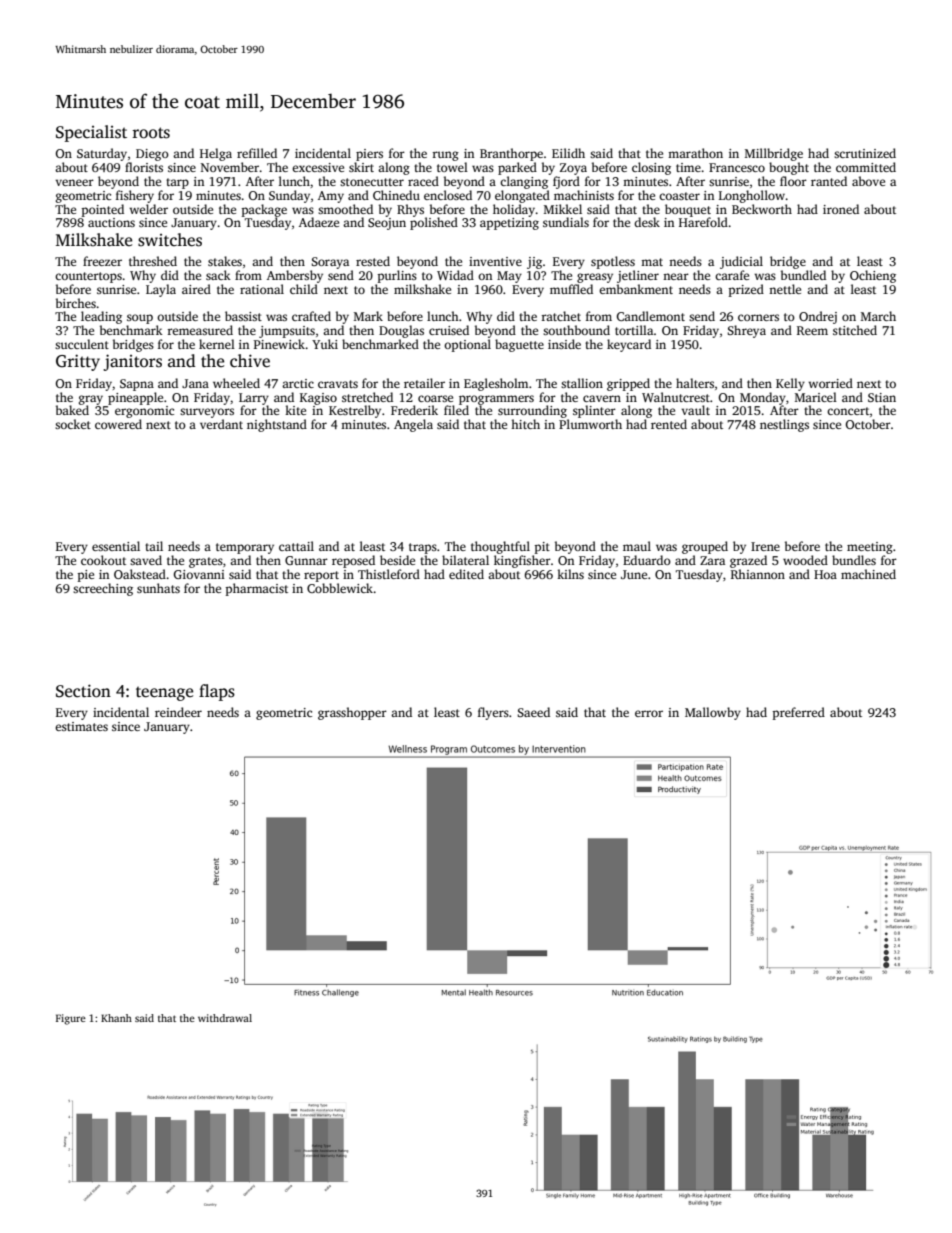 Image resolution: width=952 pixels, height=1233 pixels. Describe the element at coordinates (116, 1018) in the document. I see `Khanh` at that location.
